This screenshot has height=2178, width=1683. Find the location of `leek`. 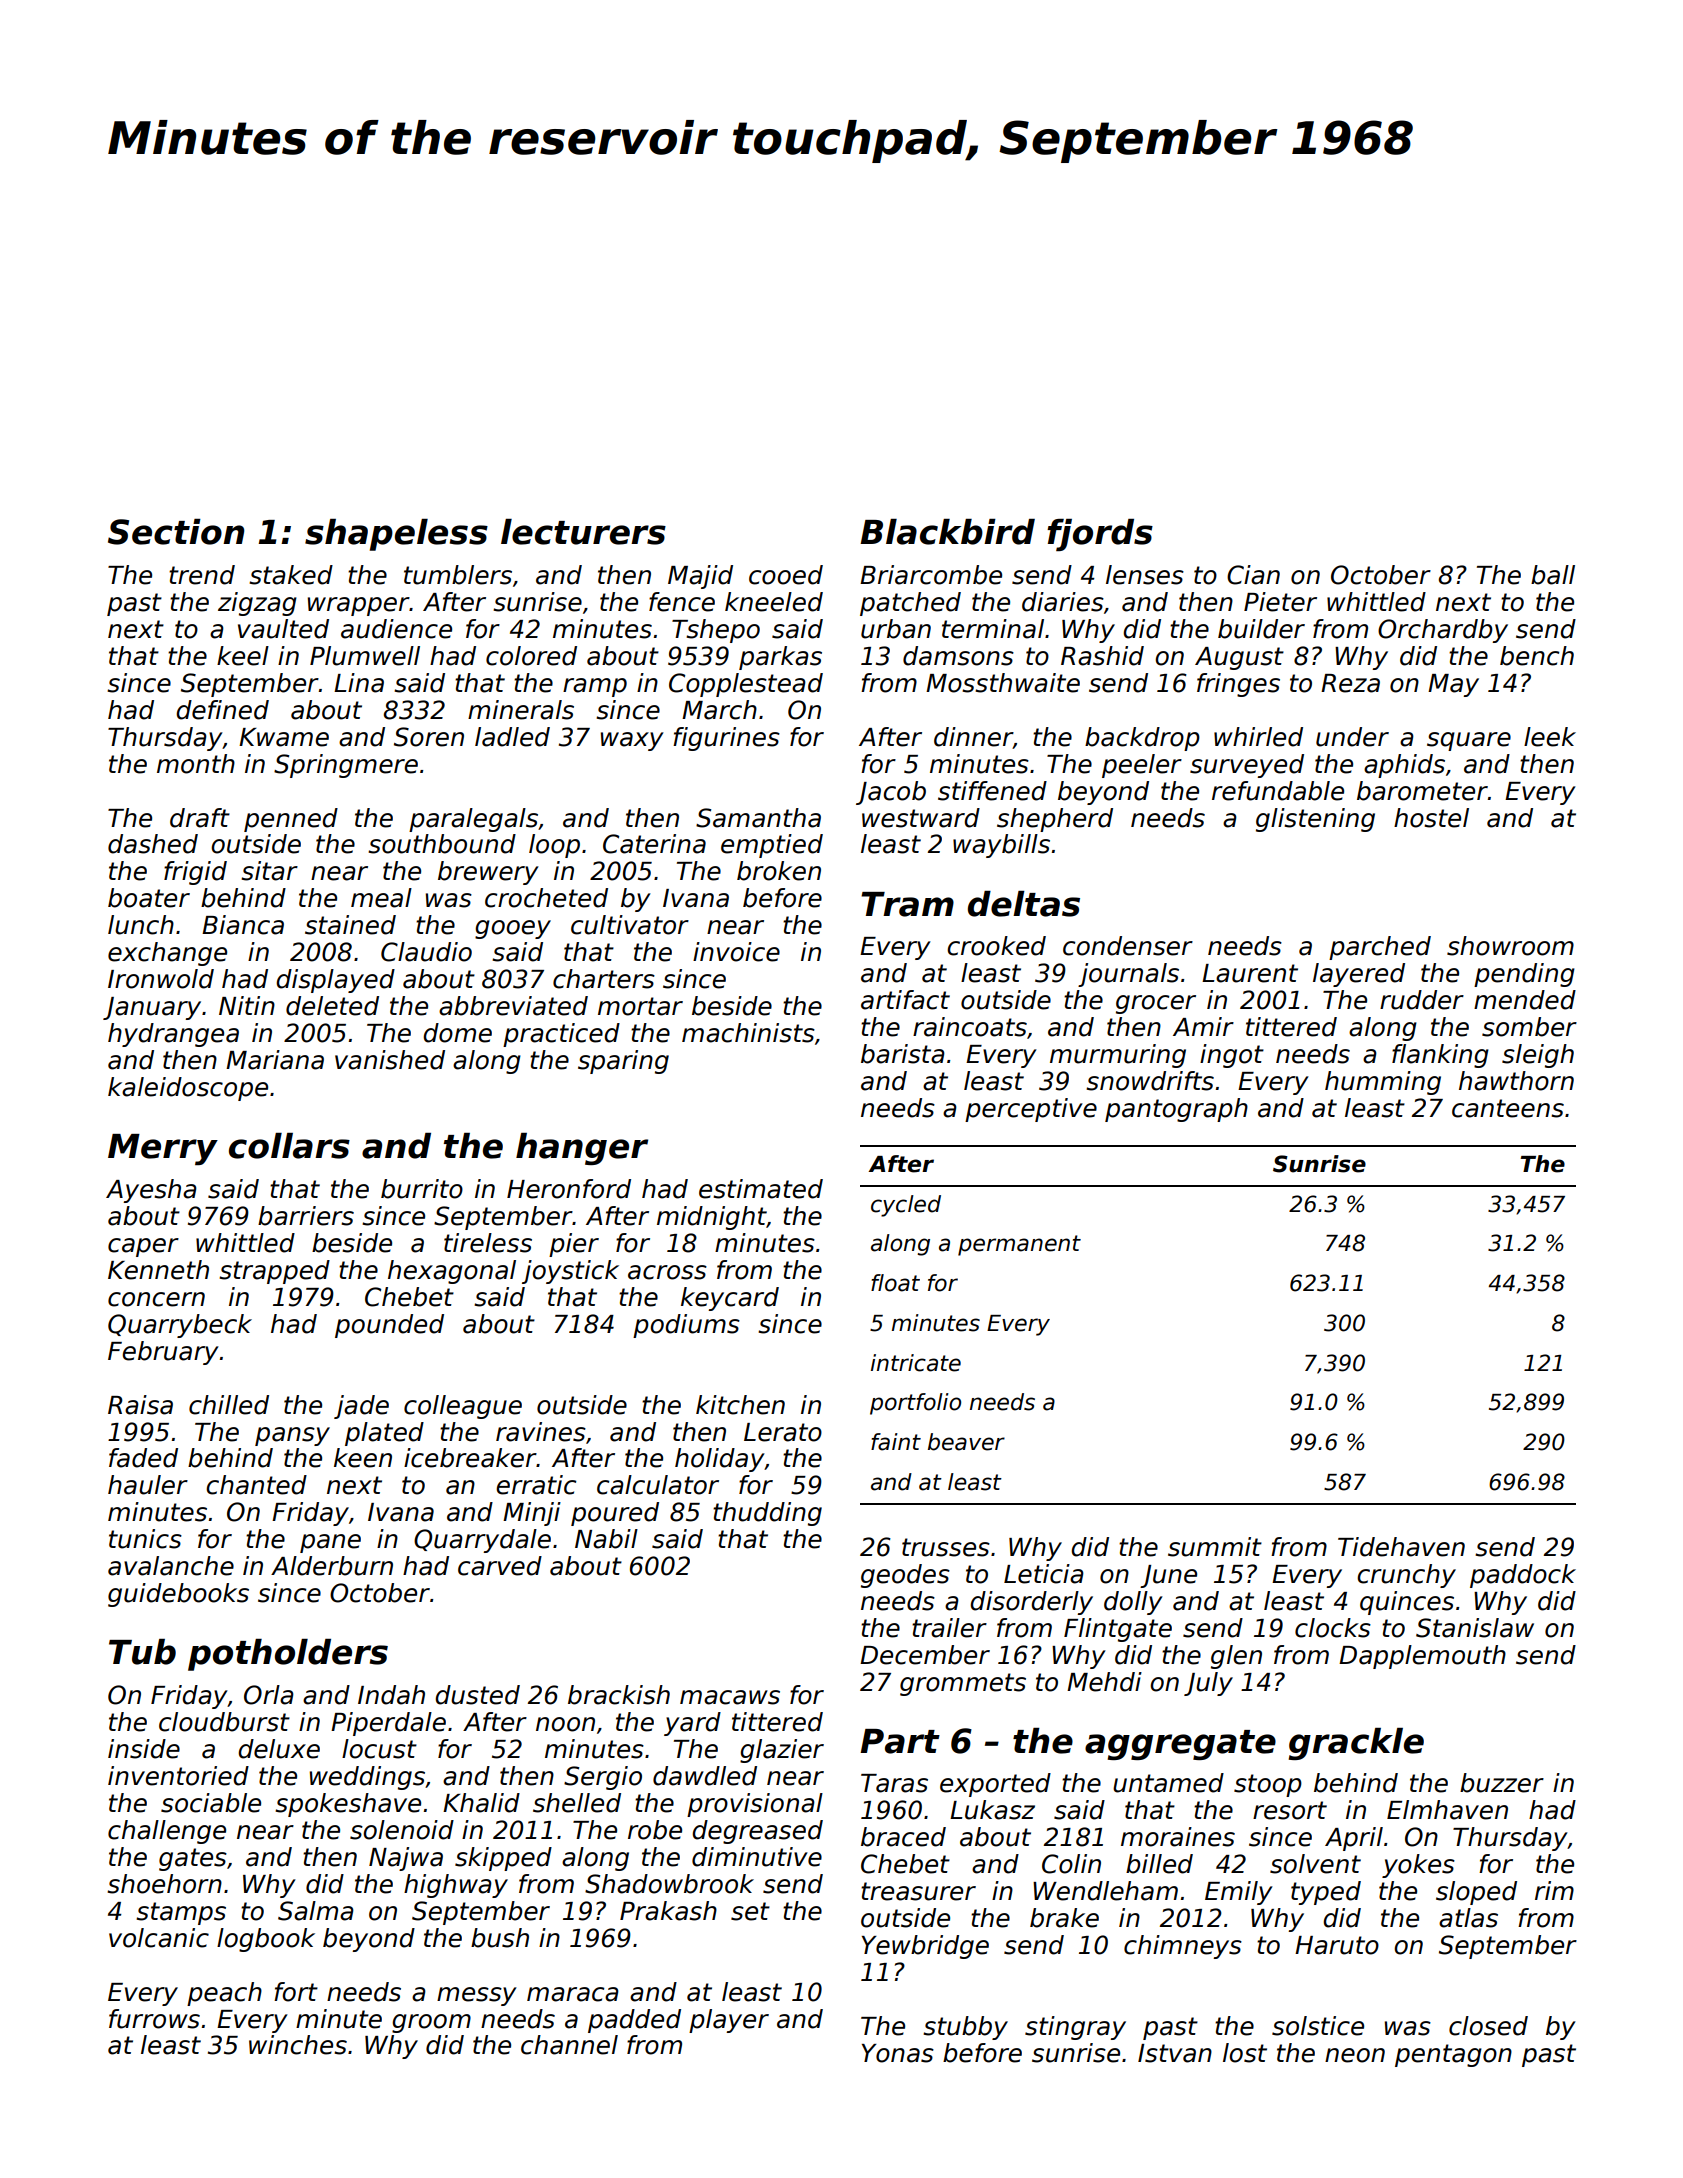

leek is located at coordinates (1550, 737).
